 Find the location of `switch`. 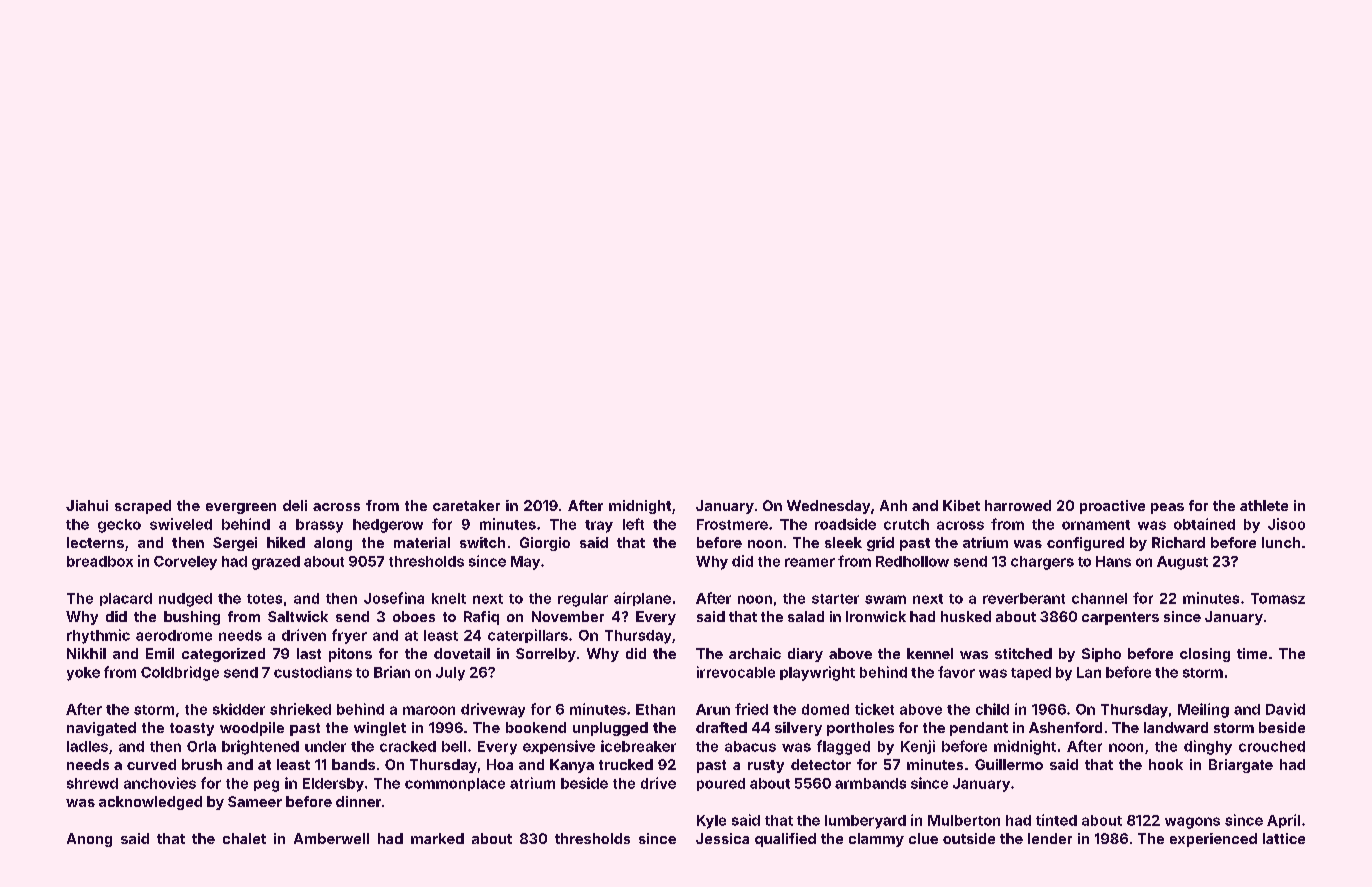

switch is located at coordinates (482, 542).
